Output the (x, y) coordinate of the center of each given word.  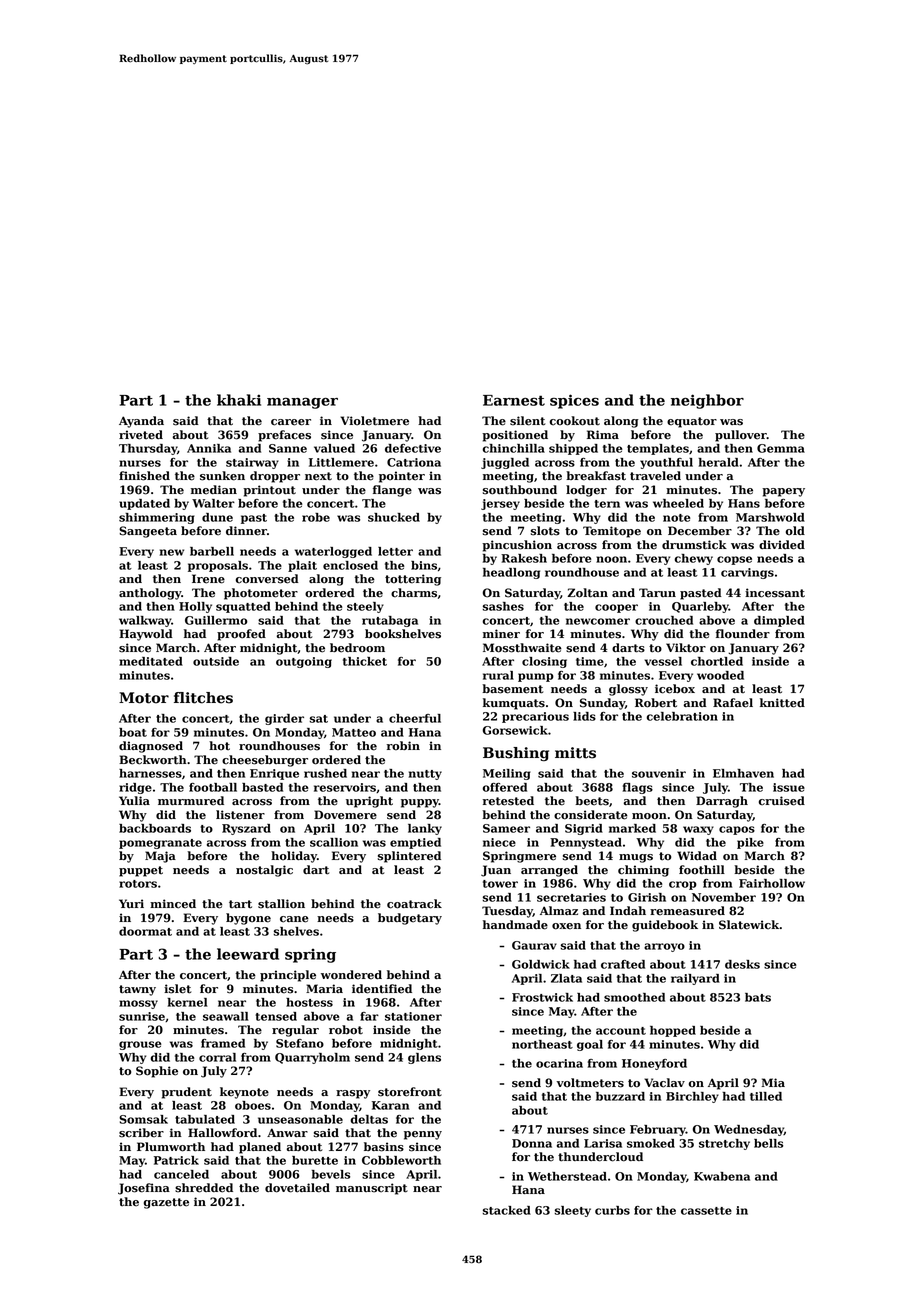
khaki (239, 400)
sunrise (142, 1016)
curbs (612, 1210)
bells (768, 1143)
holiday (294, 857)
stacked (506, 1210)
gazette (166, 1203)
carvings (747, 573)
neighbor (707, 401)
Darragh (722, 802)
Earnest (514, 400)
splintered (409, 857)
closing (544, 662)
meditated (151, 661)
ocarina (559, 1063)
